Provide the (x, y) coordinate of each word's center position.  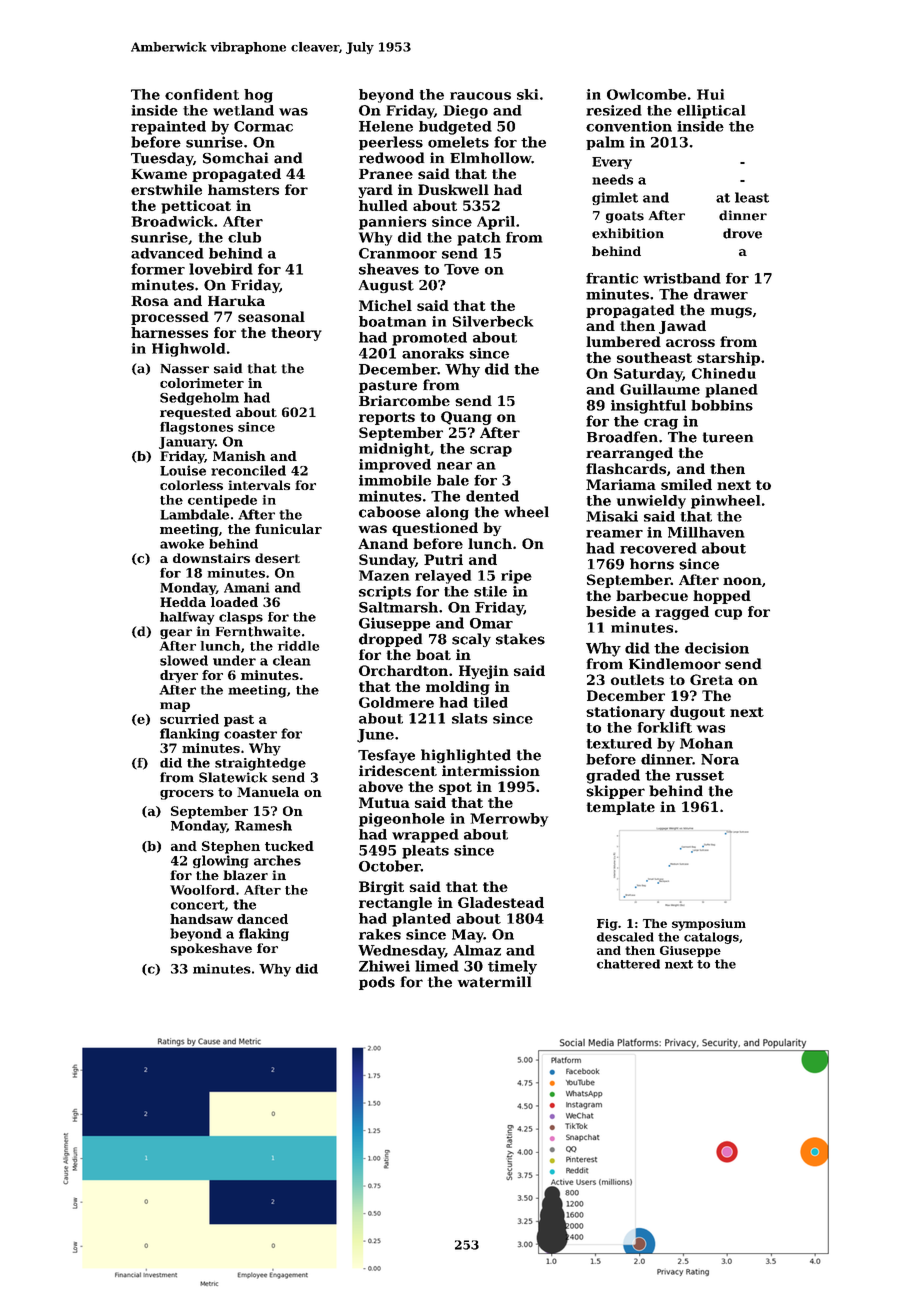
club (244, 237)
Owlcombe (646, 94)
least (752, 197)
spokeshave (211, 949)
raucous (480, 96)
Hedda (183, 602)
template (621, 808)
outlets (637, 679)
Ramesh (263, 825)
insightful (648, 407)
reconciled (248, 470)
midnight (394, 450)
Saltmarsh (398, 607)
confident (202, 94)
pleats (425, 852)
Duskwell (453, 189)
